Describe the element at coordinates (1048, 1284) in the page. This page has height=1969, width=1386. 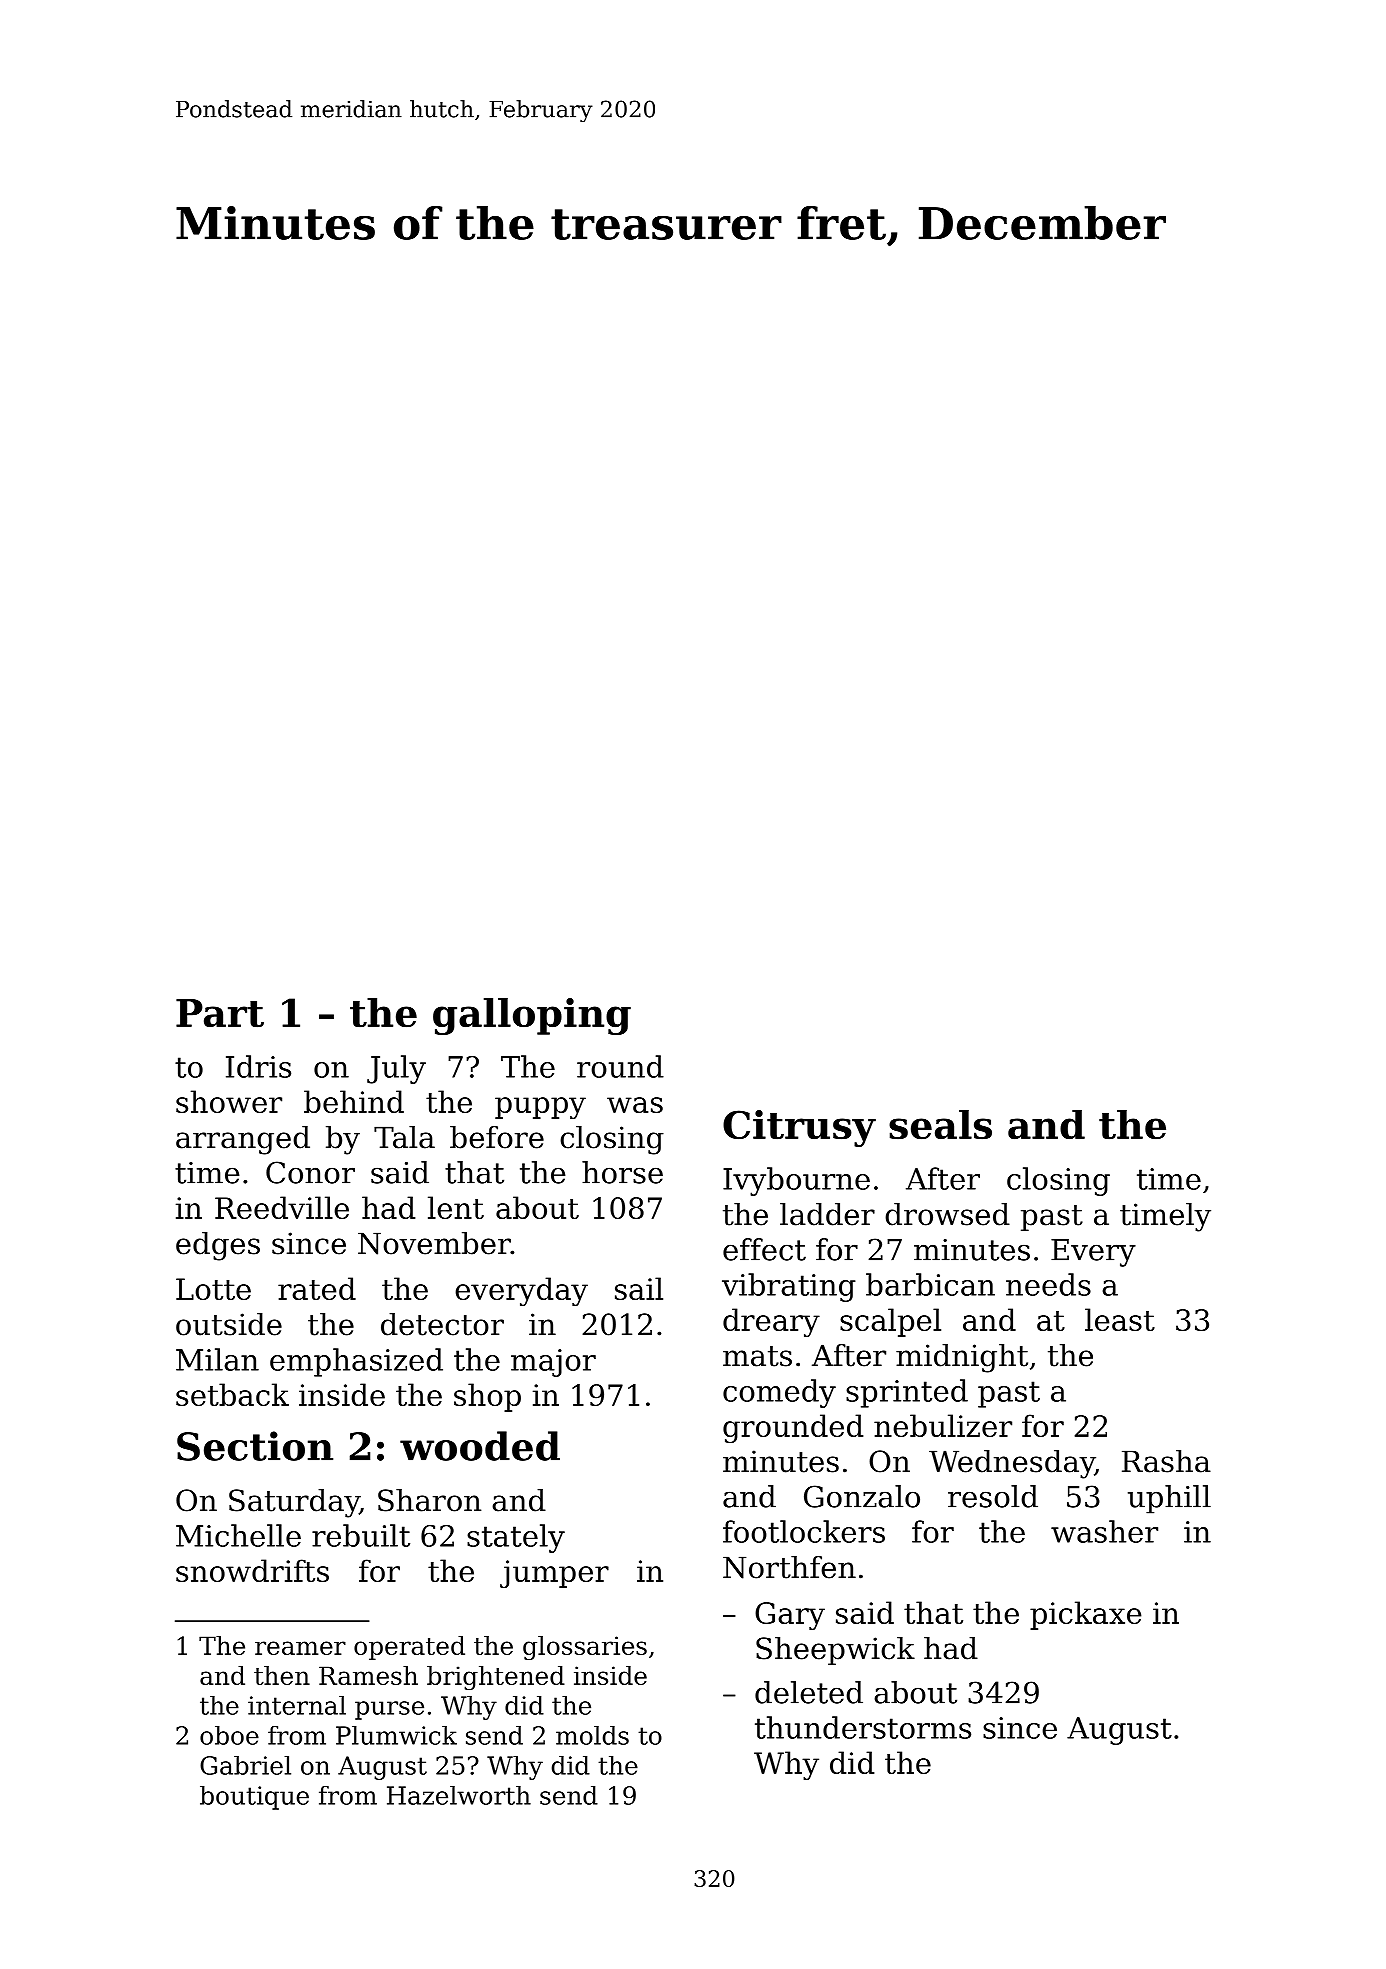
I see `needs` at that location.
